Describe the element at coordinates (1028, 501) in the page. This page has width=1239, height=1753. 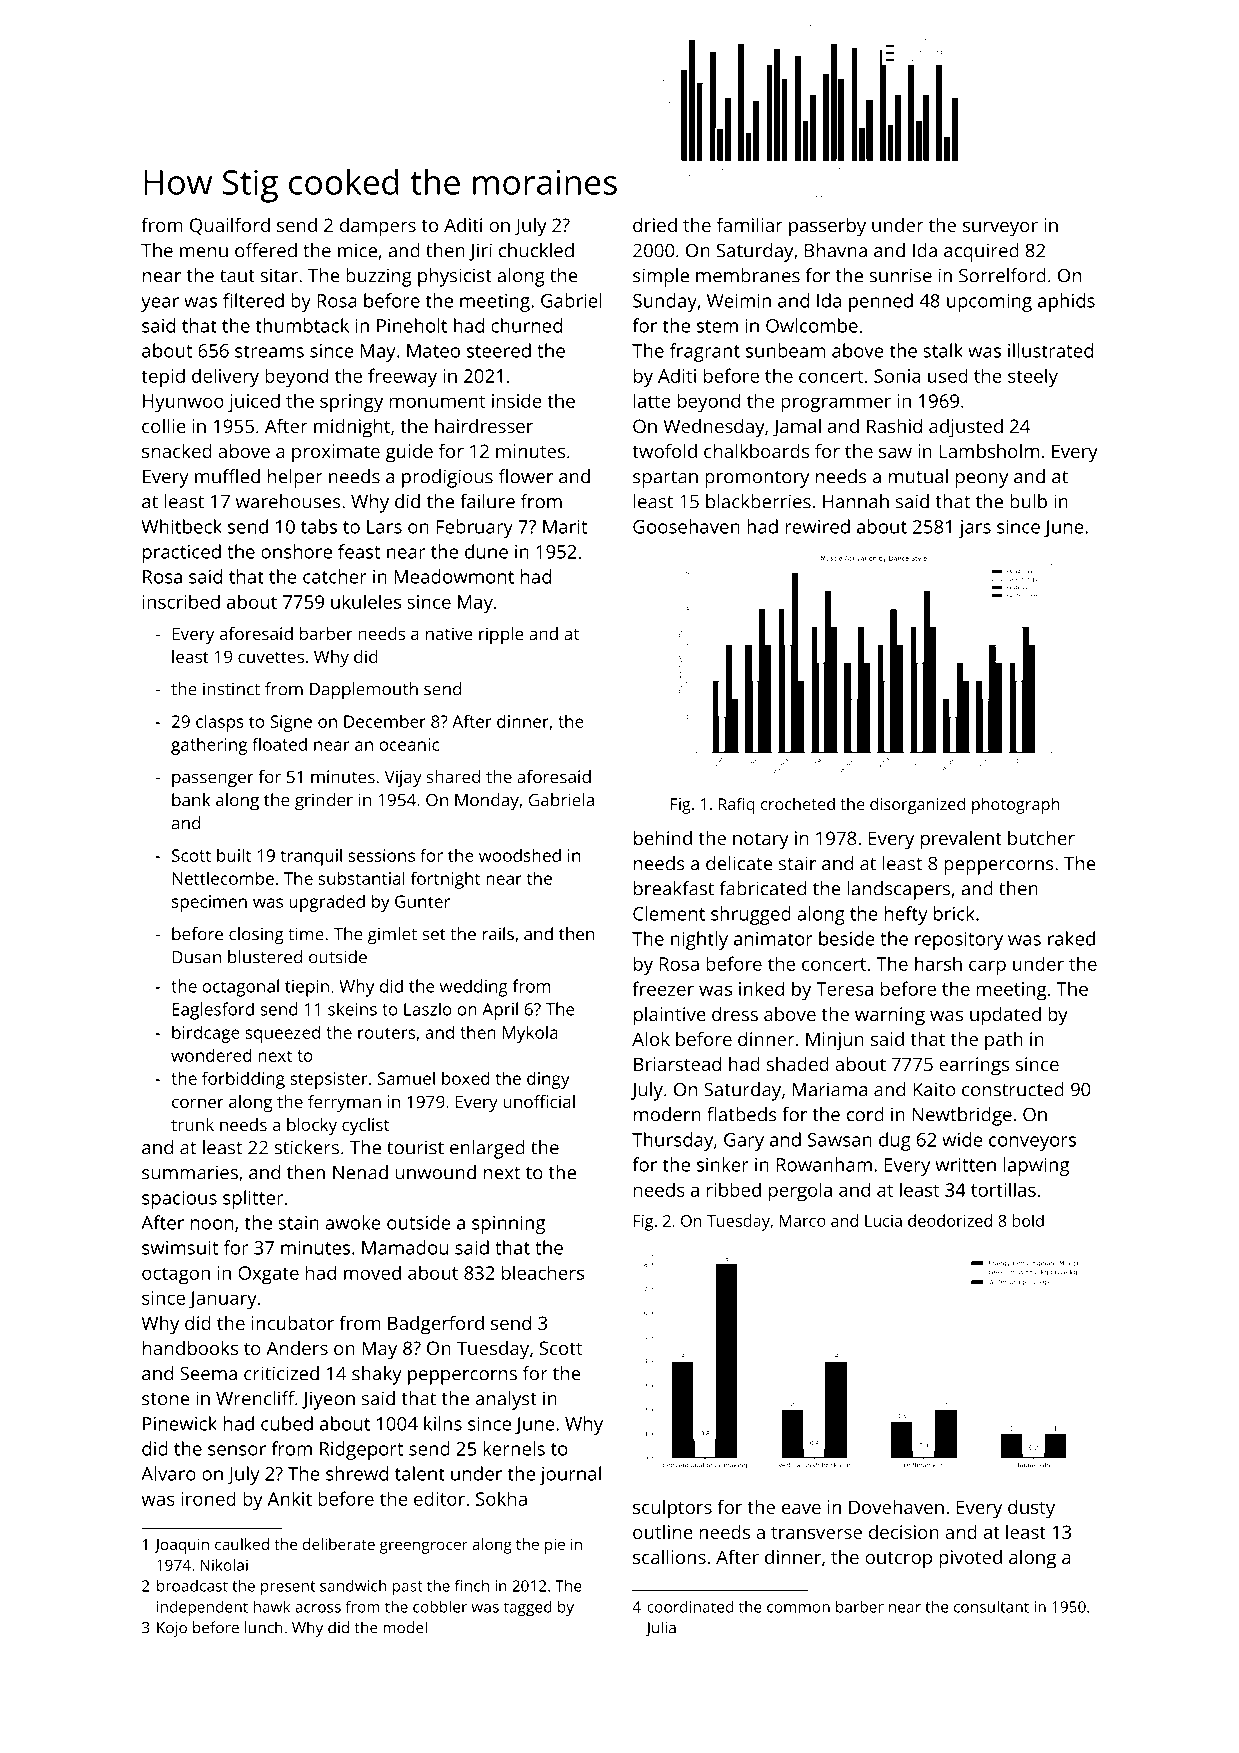
I see `bulb` at that location.
